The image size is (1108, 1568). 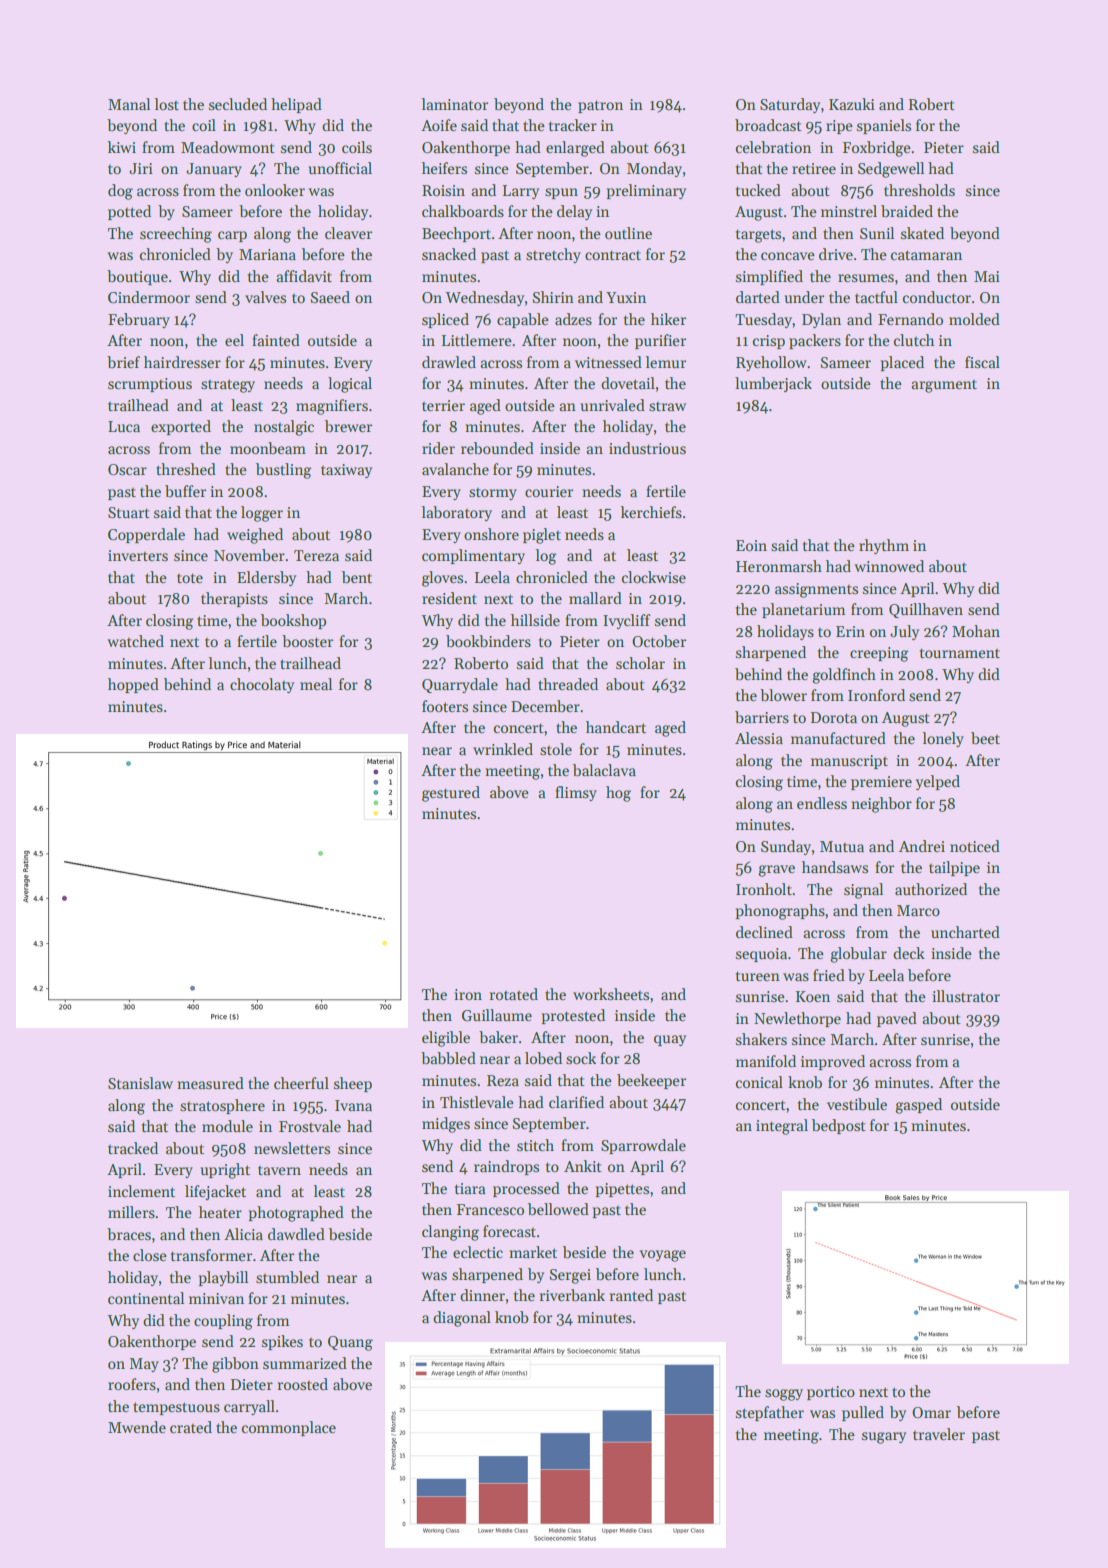 What do you see at coordinates (556, 749) in the image?
I see `stole` at bounding box center [556, 749].
